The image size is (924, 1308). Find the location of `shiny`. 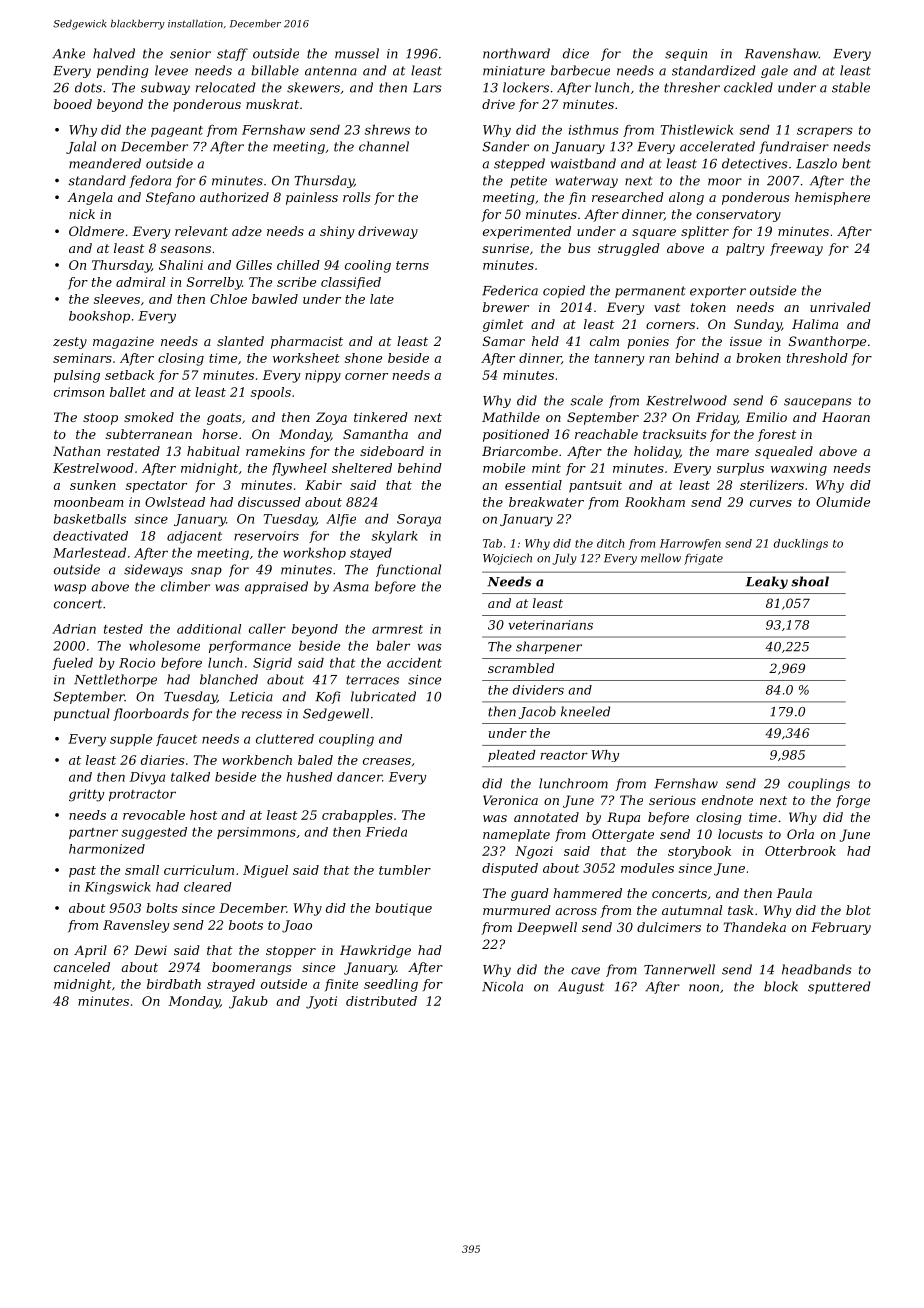

shiny is located at coordinates (337, 232).
